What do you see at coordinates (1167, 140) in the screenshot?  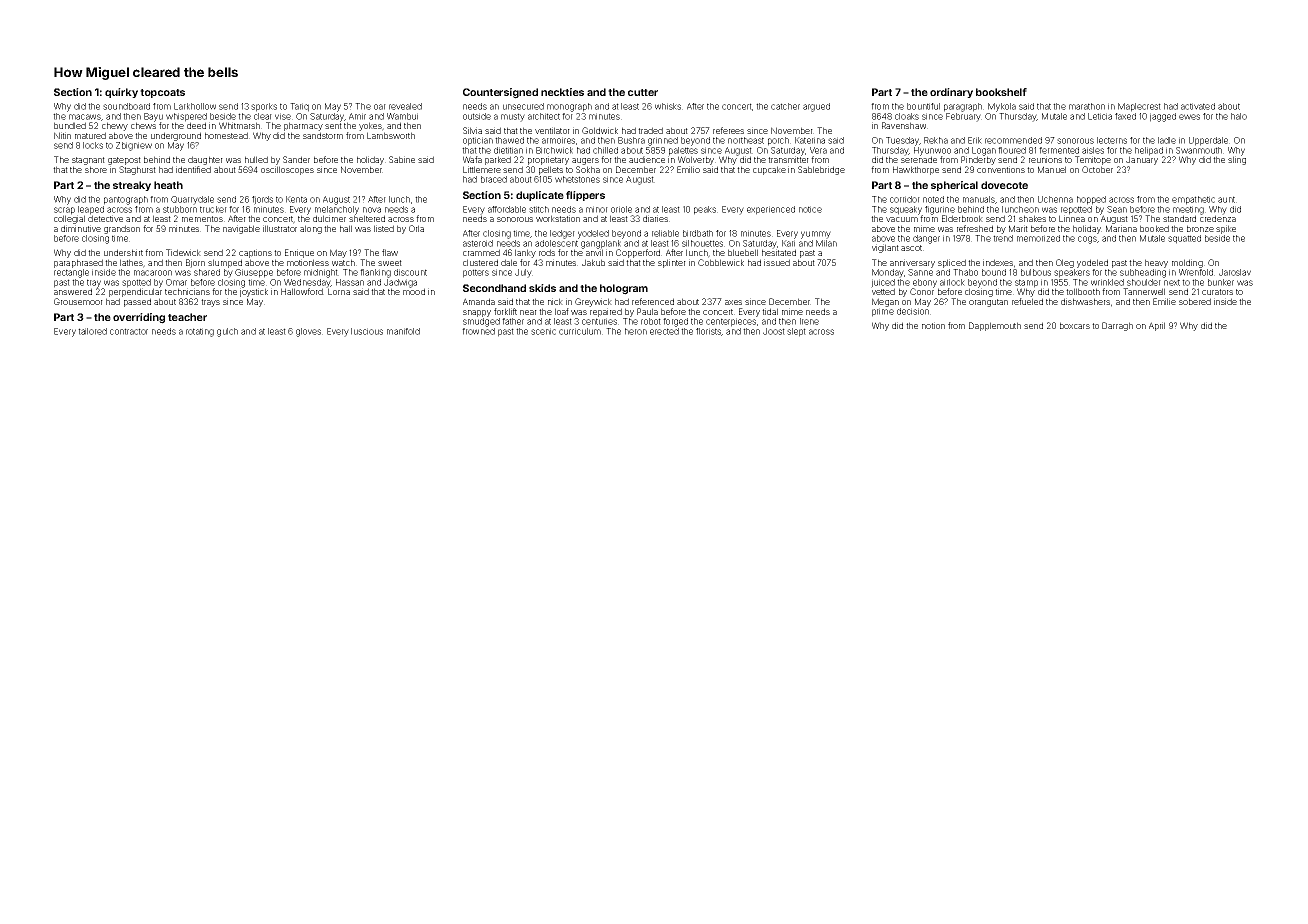 I see `ladle` at bounding box center [1167, 140].
